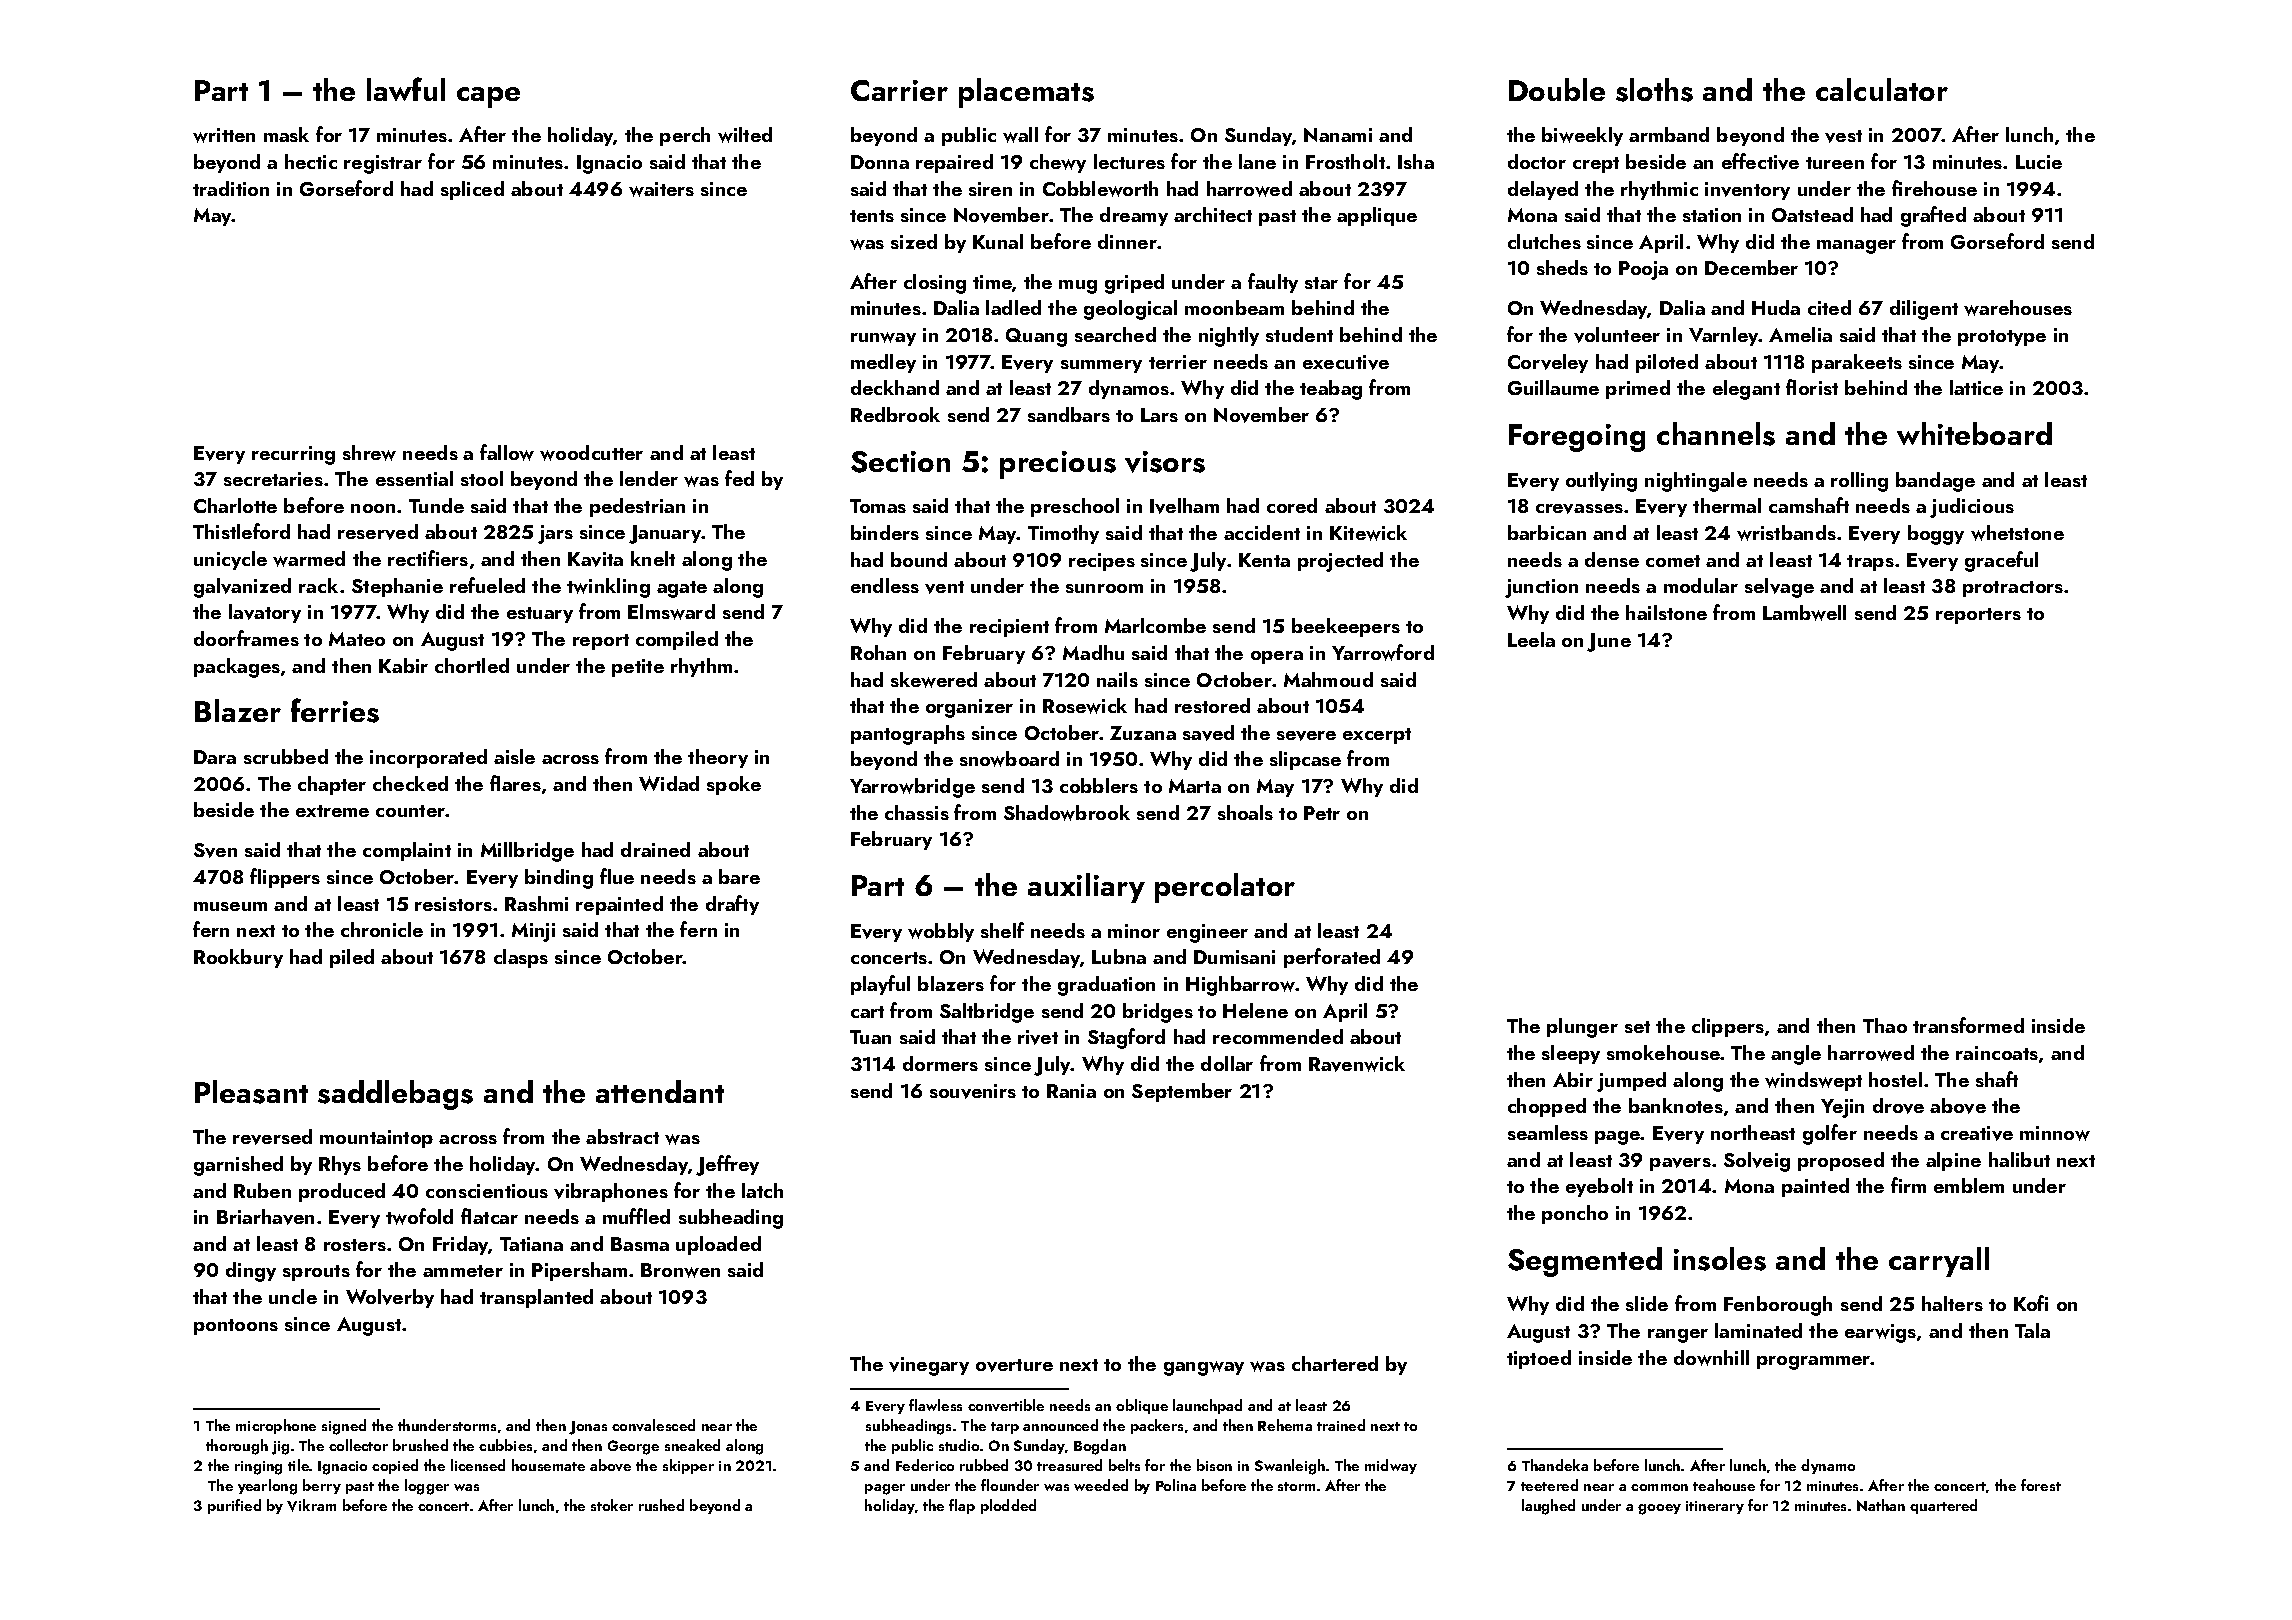 The image size is (2292, 1620). What do you see at coordinates (1804, 613) in the document?
I see `Lambwell` at bounding box center [1804, 613].
